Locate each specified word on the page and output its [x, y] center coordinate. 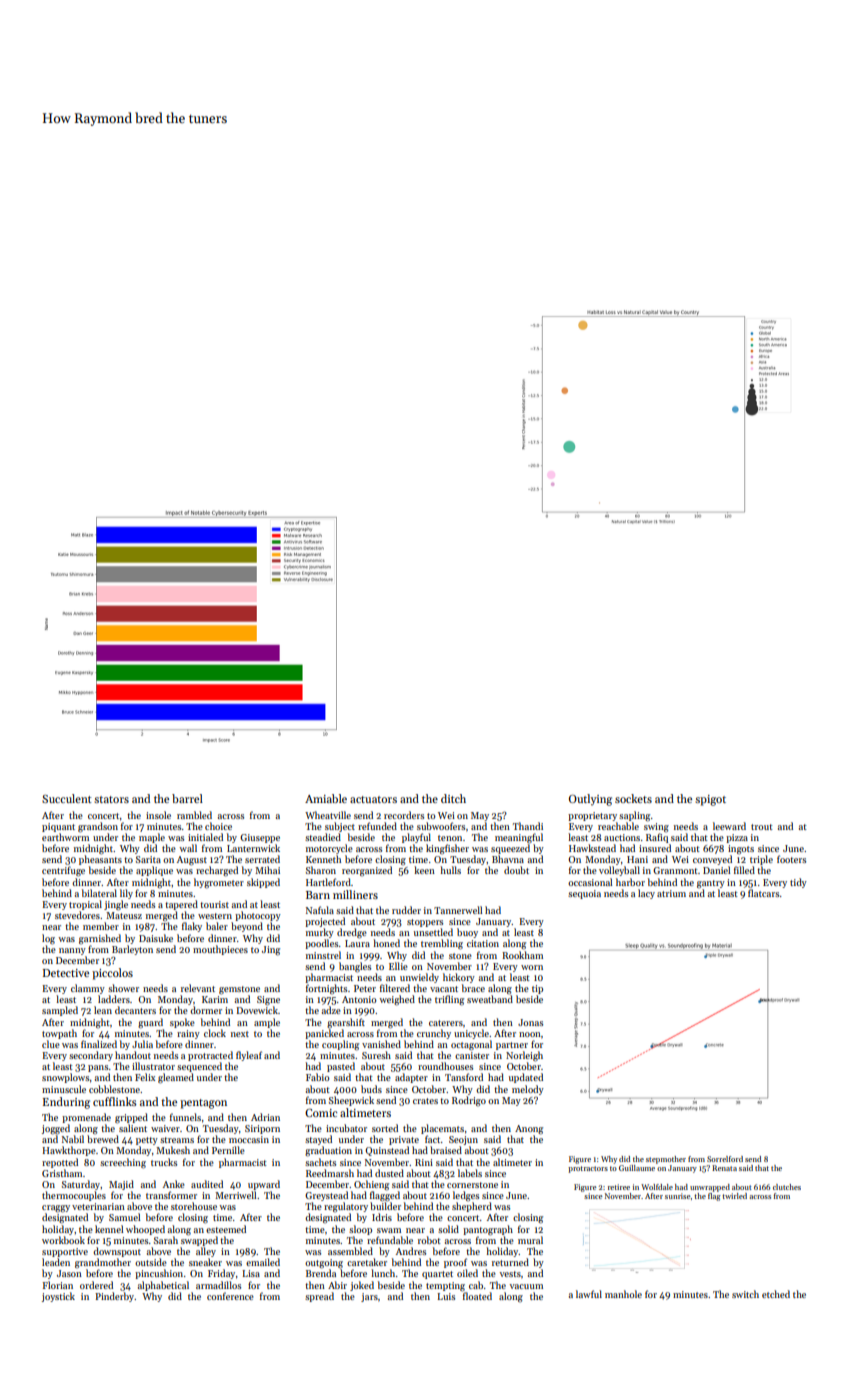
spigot [710, 800]
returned [510, 1262]
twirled [734, 1196]
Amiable [326, 798]
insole [158, 815]
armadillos [218, 1285]
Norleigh [524, 1056]
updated [526, 1078]
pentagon [203, 1104]
